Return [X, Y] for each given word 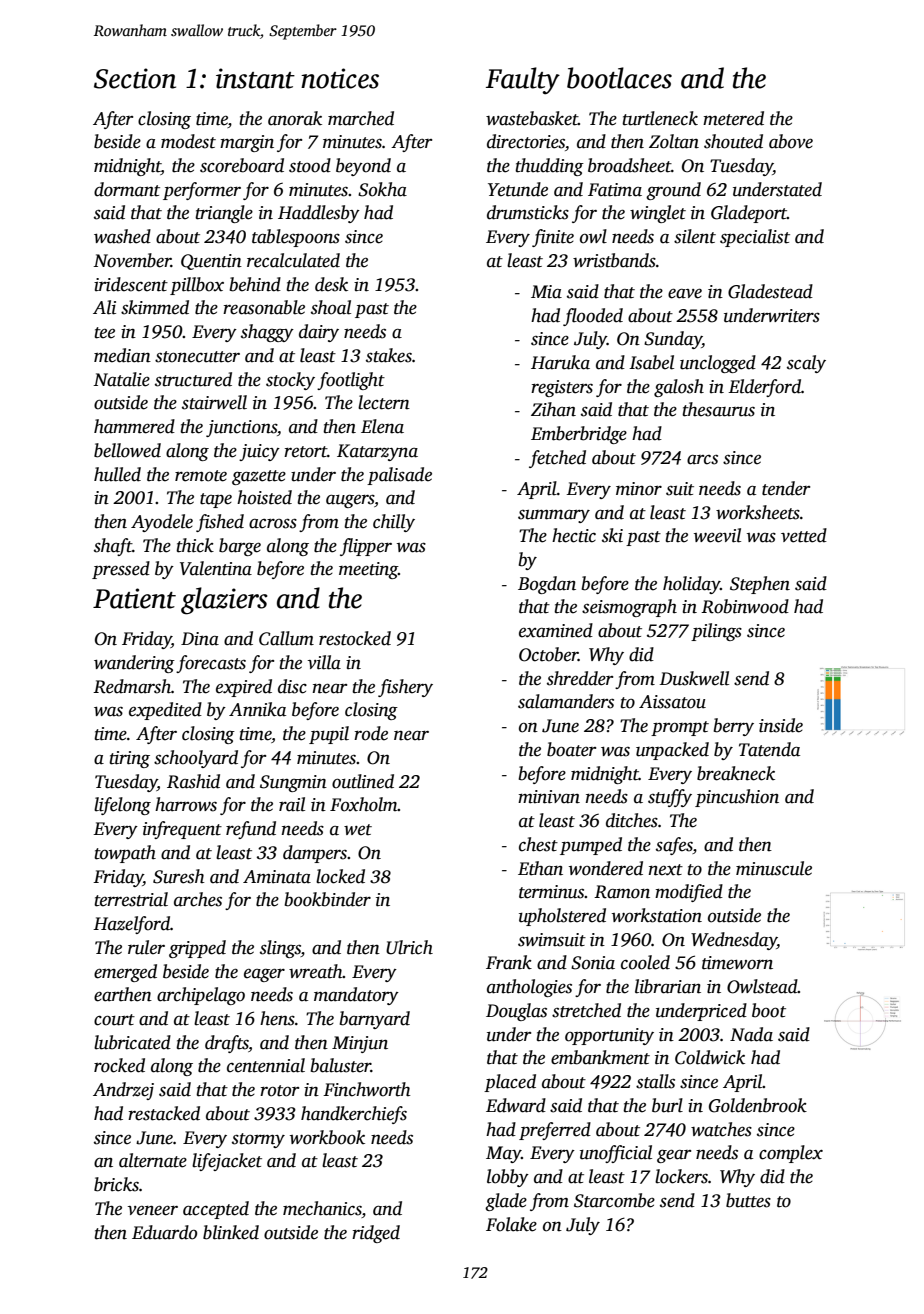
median [122, 355]
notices [340, 78]
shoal [331, 307]
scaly [806, 364]
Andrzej [123, 1091]
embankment [600, 1057]
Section [135, 78]
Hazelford [131, 925]
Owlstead [762, 986]
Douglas [516, 1012]
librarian [668, 986]
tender [786, 488]
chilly [394, 523]
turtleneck [660, 118]
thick [195, 545]
